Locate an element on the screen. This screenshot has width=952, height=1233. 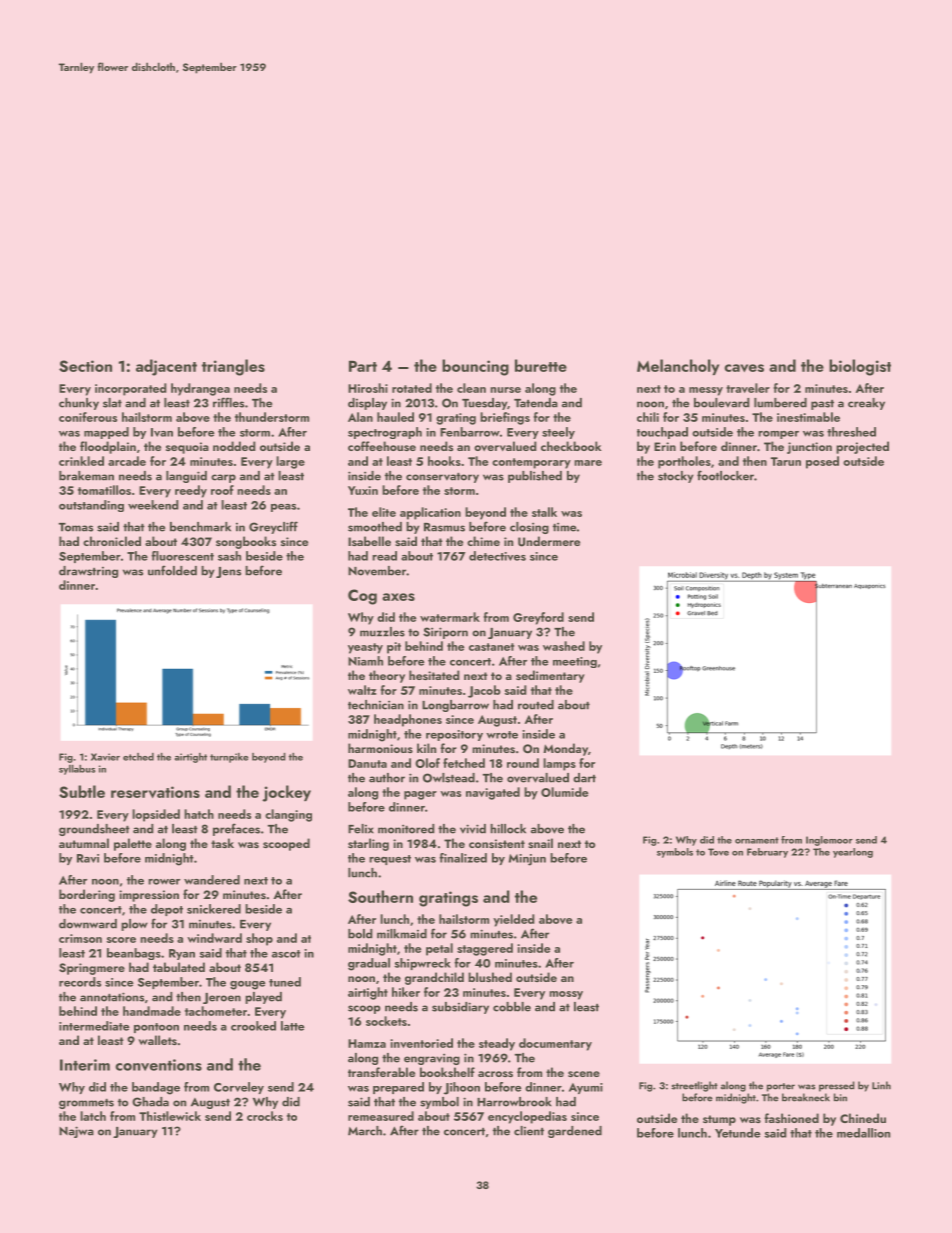
sequoia is located at coordinates (187, 448).
